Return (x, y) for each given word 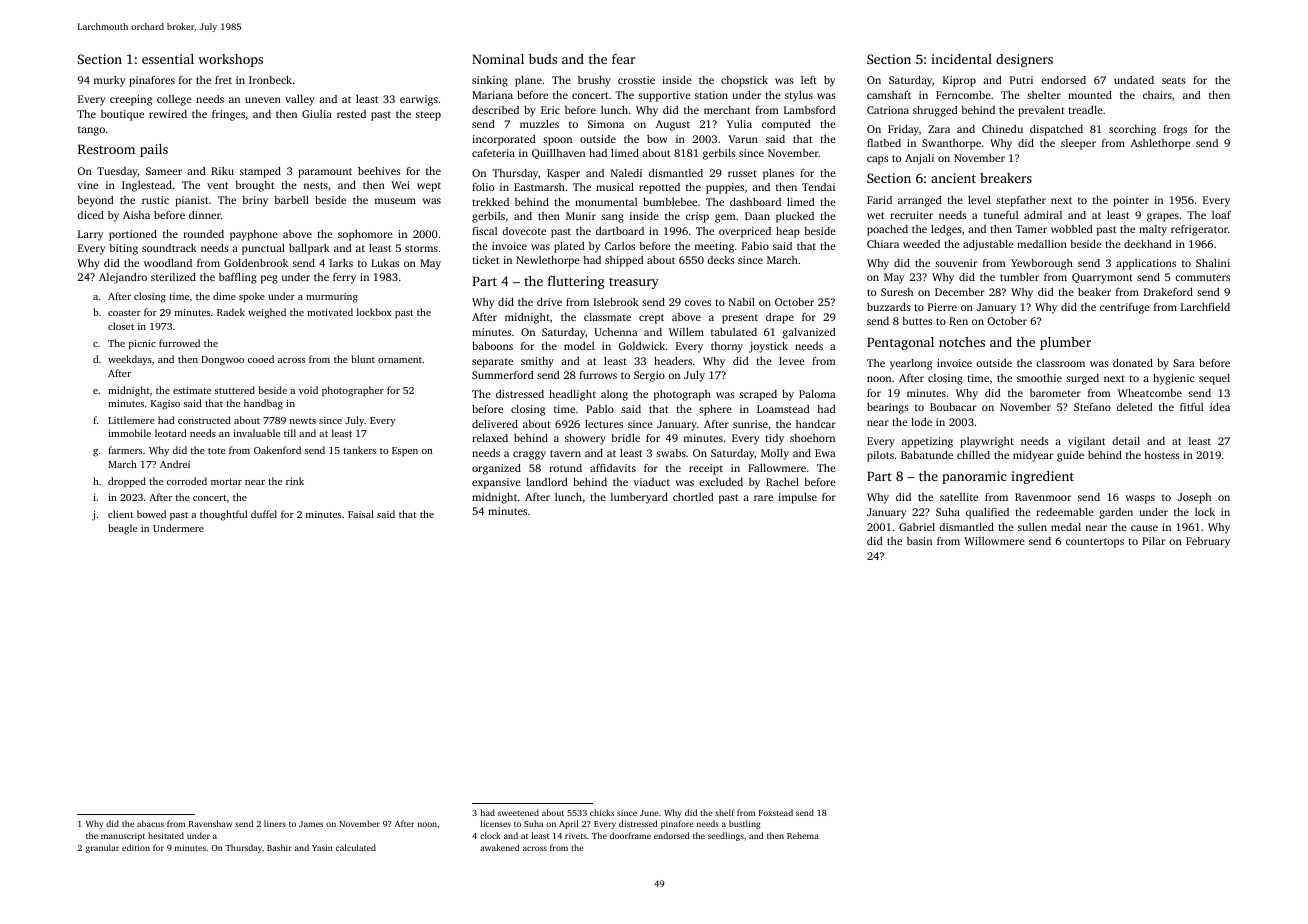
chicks (602, 812)
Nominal (498, 59)
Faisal (361, 514)
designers (1024, 60)
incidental (961, 59)
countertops (1095, 543)
